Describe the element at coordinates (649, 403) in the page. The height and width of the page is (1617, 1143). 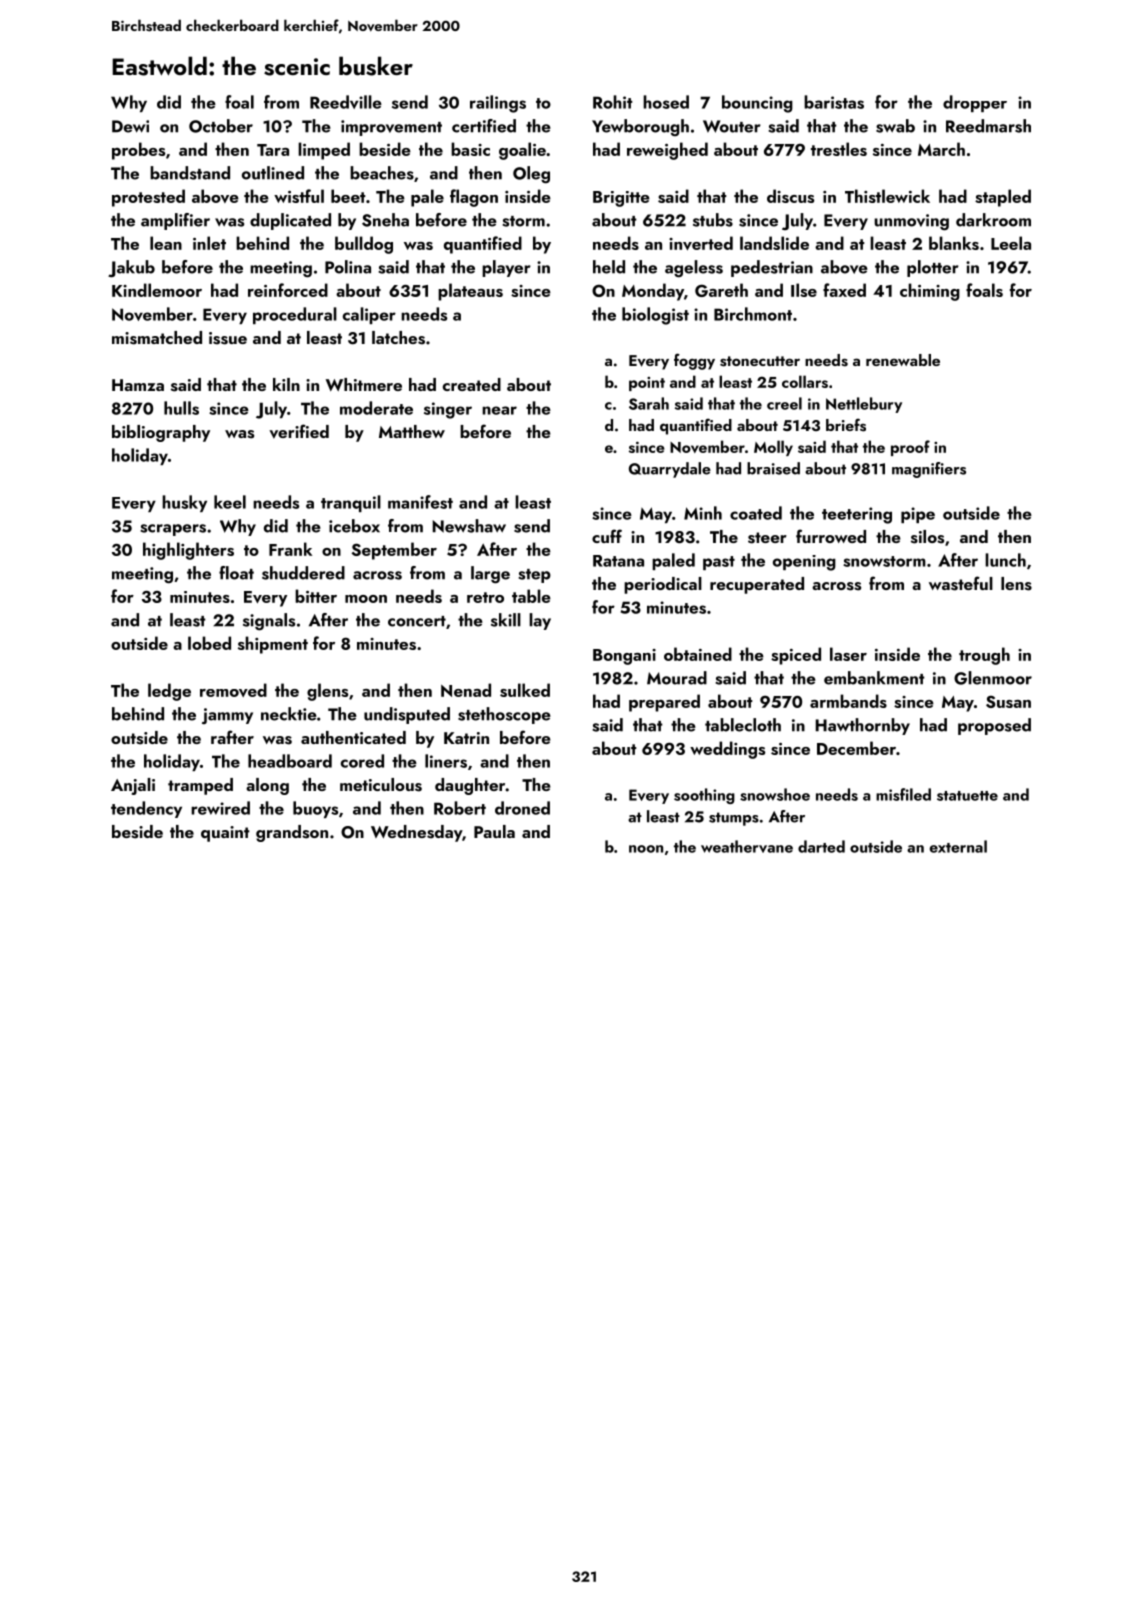
I see `Sarah` at that location.
